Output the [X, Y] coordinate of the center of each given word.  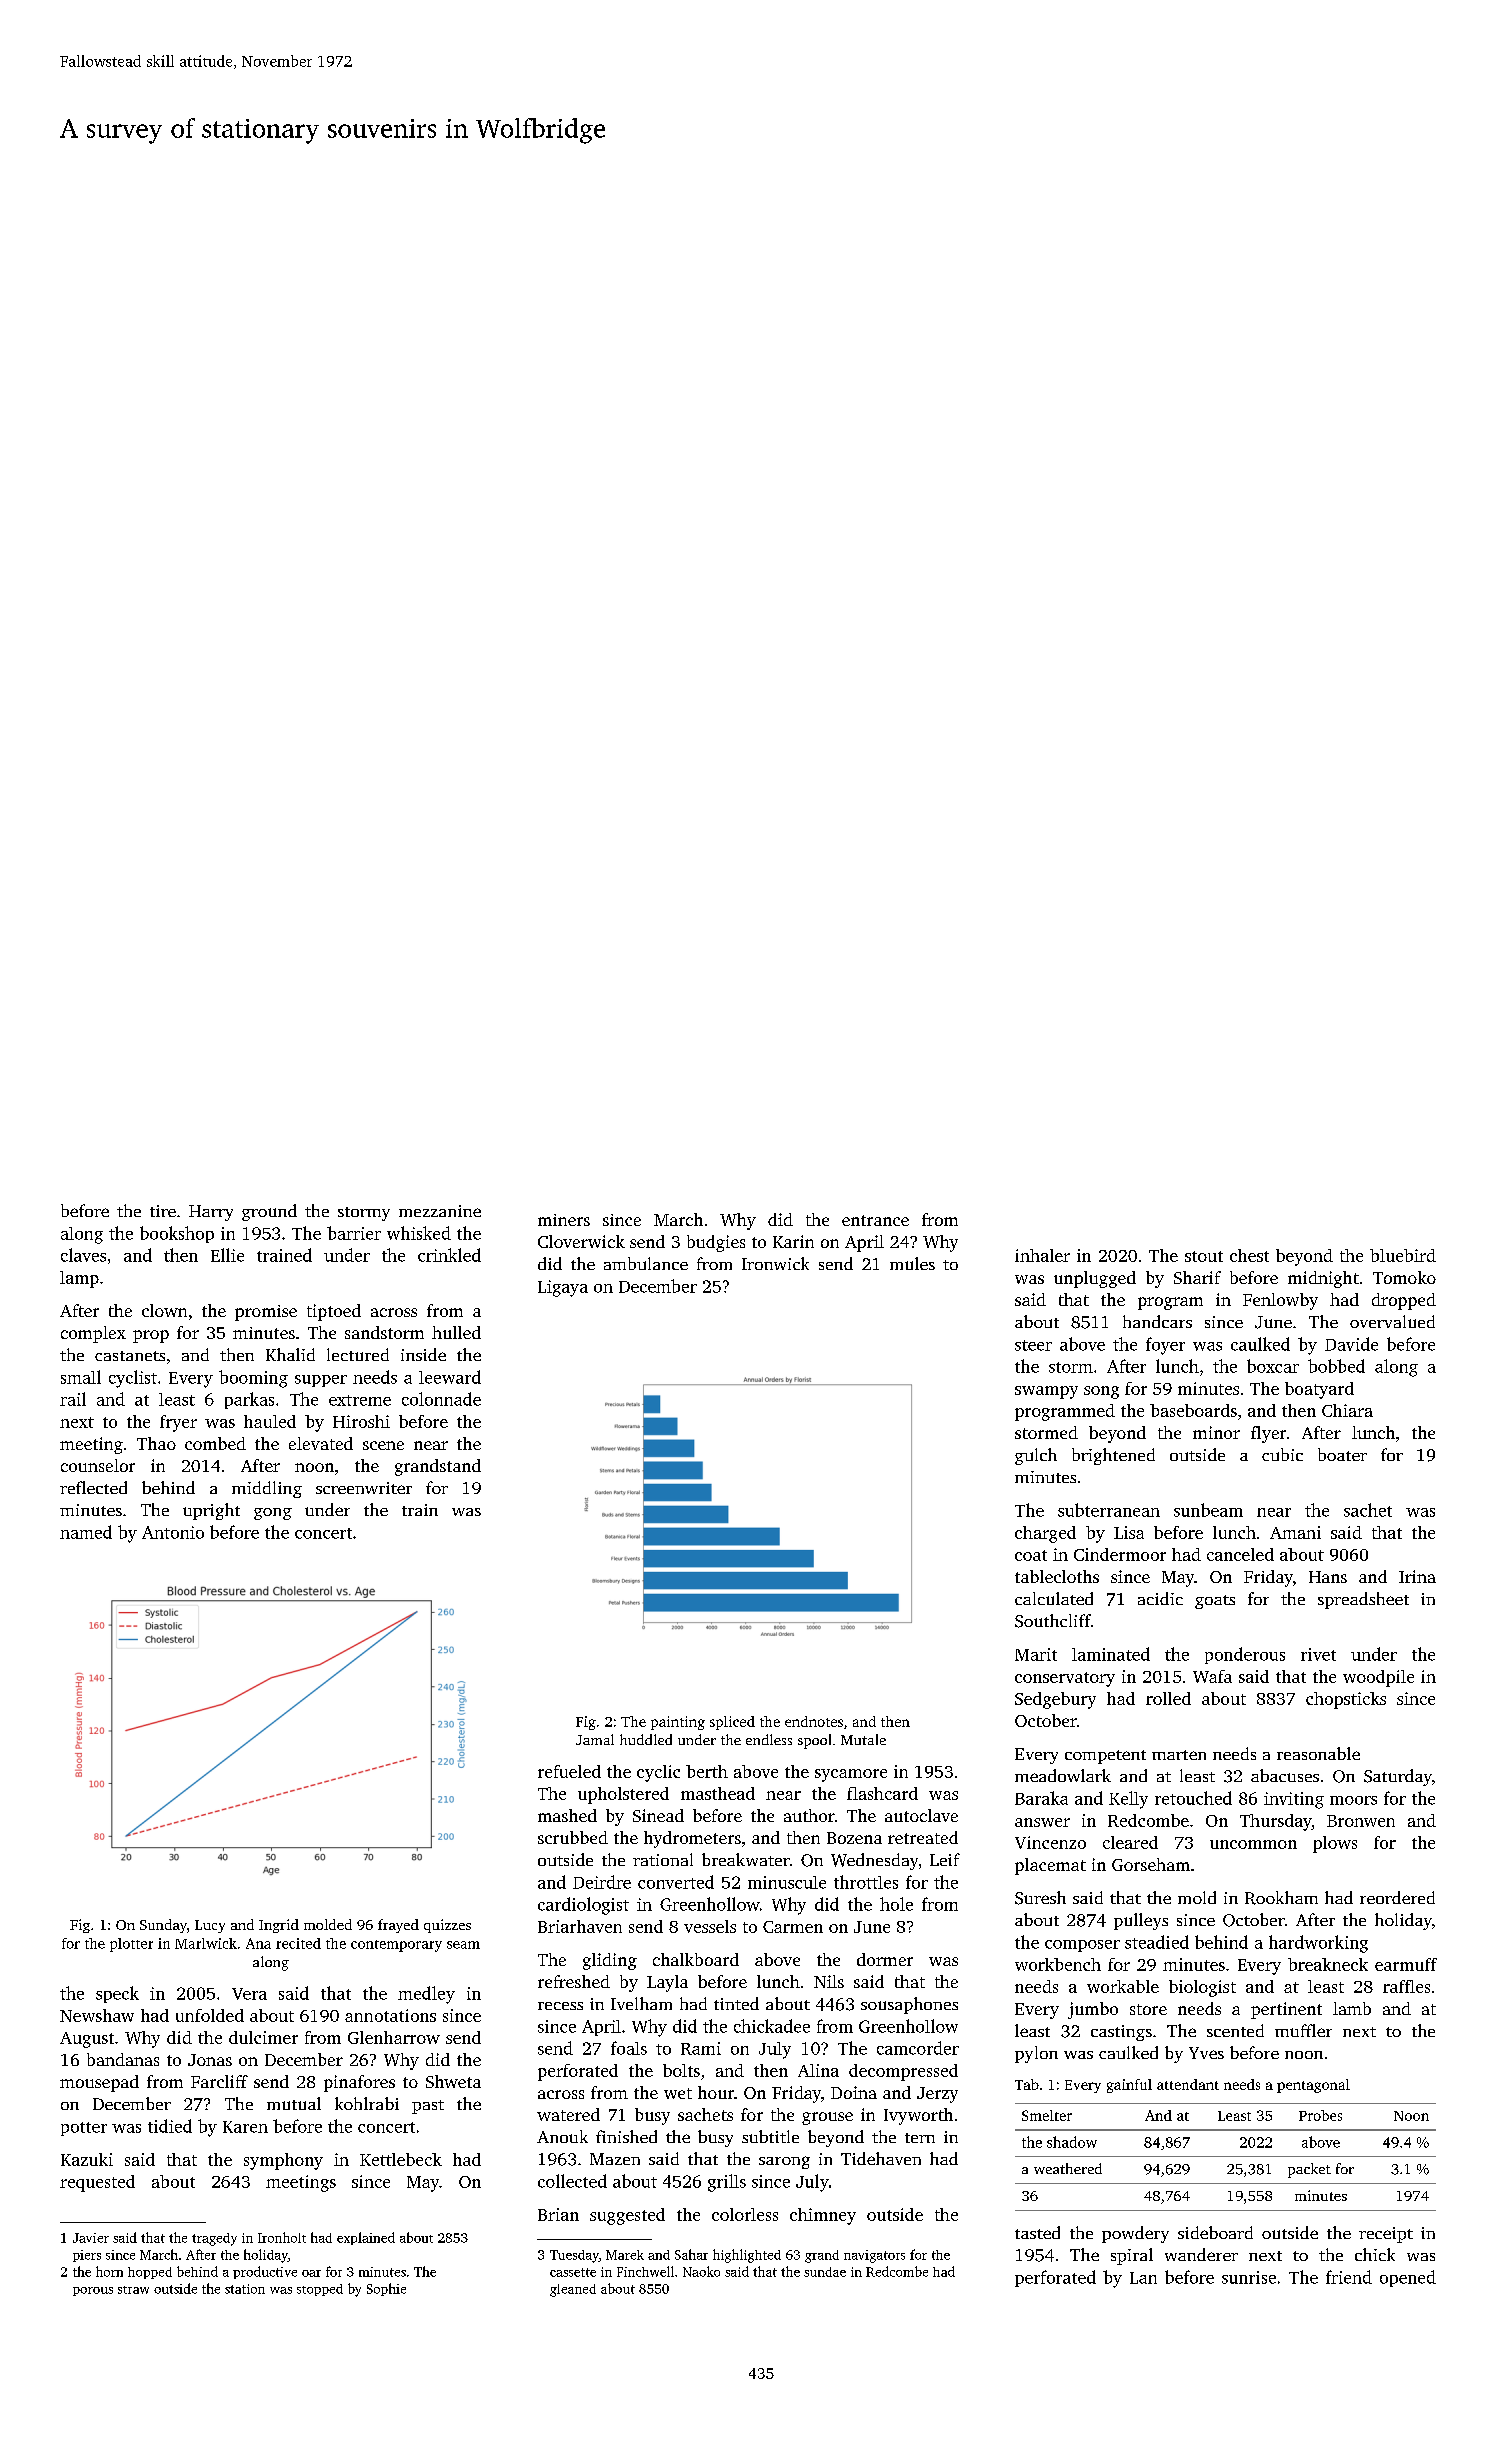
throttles [866, 1882]
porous [93, 2291]
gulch [1036, 1456]
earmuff [1406, 1964]
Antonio [173, 1532]
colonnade [441, 1399]
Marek [625, 2255]
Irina [1417, 1576]
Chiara [1347, 1410]
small [81, 1377]
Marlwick [206, 1943]
